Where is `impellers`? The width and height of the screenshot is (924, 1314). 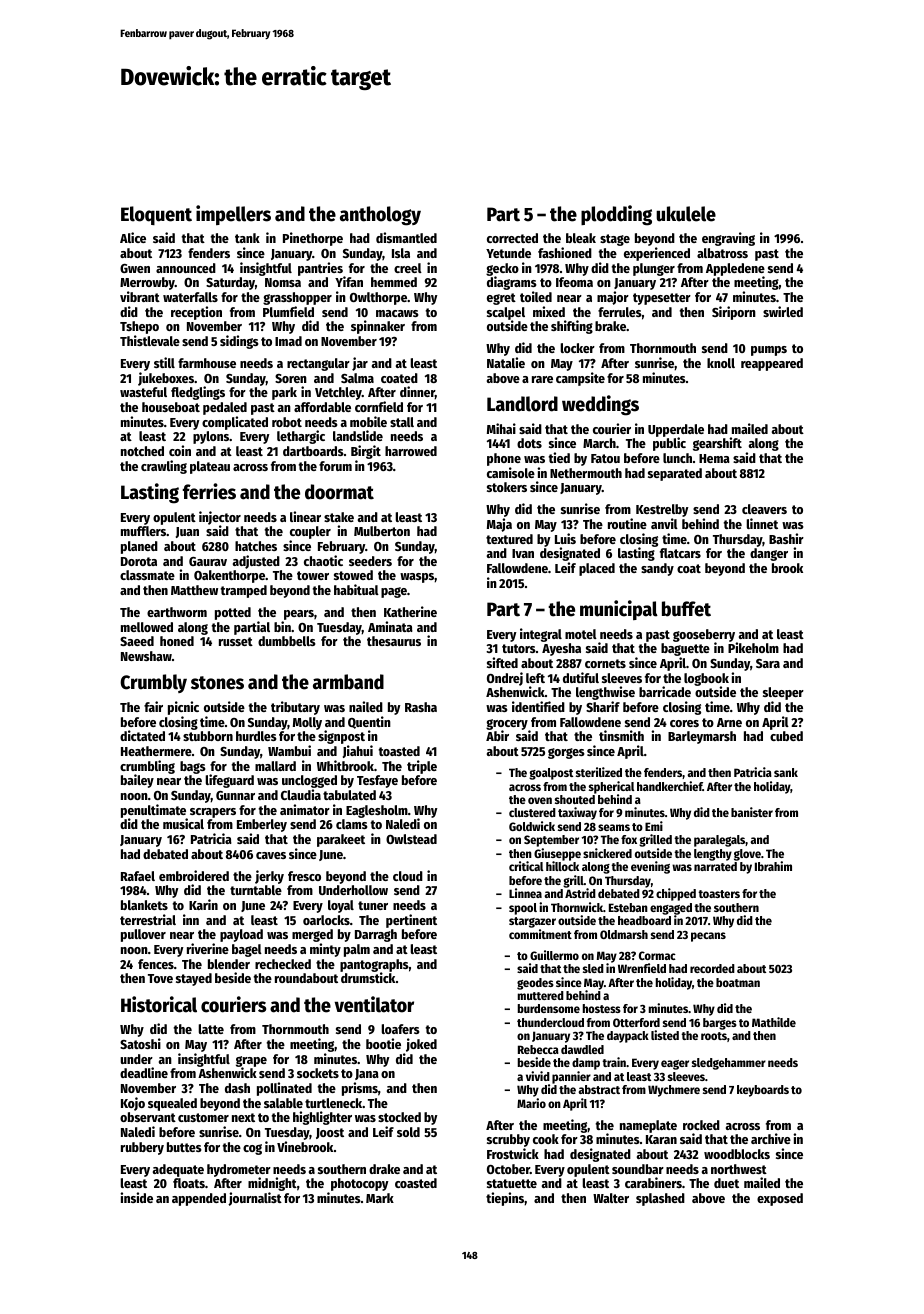 impellers is located at coordinates (233, 215).
